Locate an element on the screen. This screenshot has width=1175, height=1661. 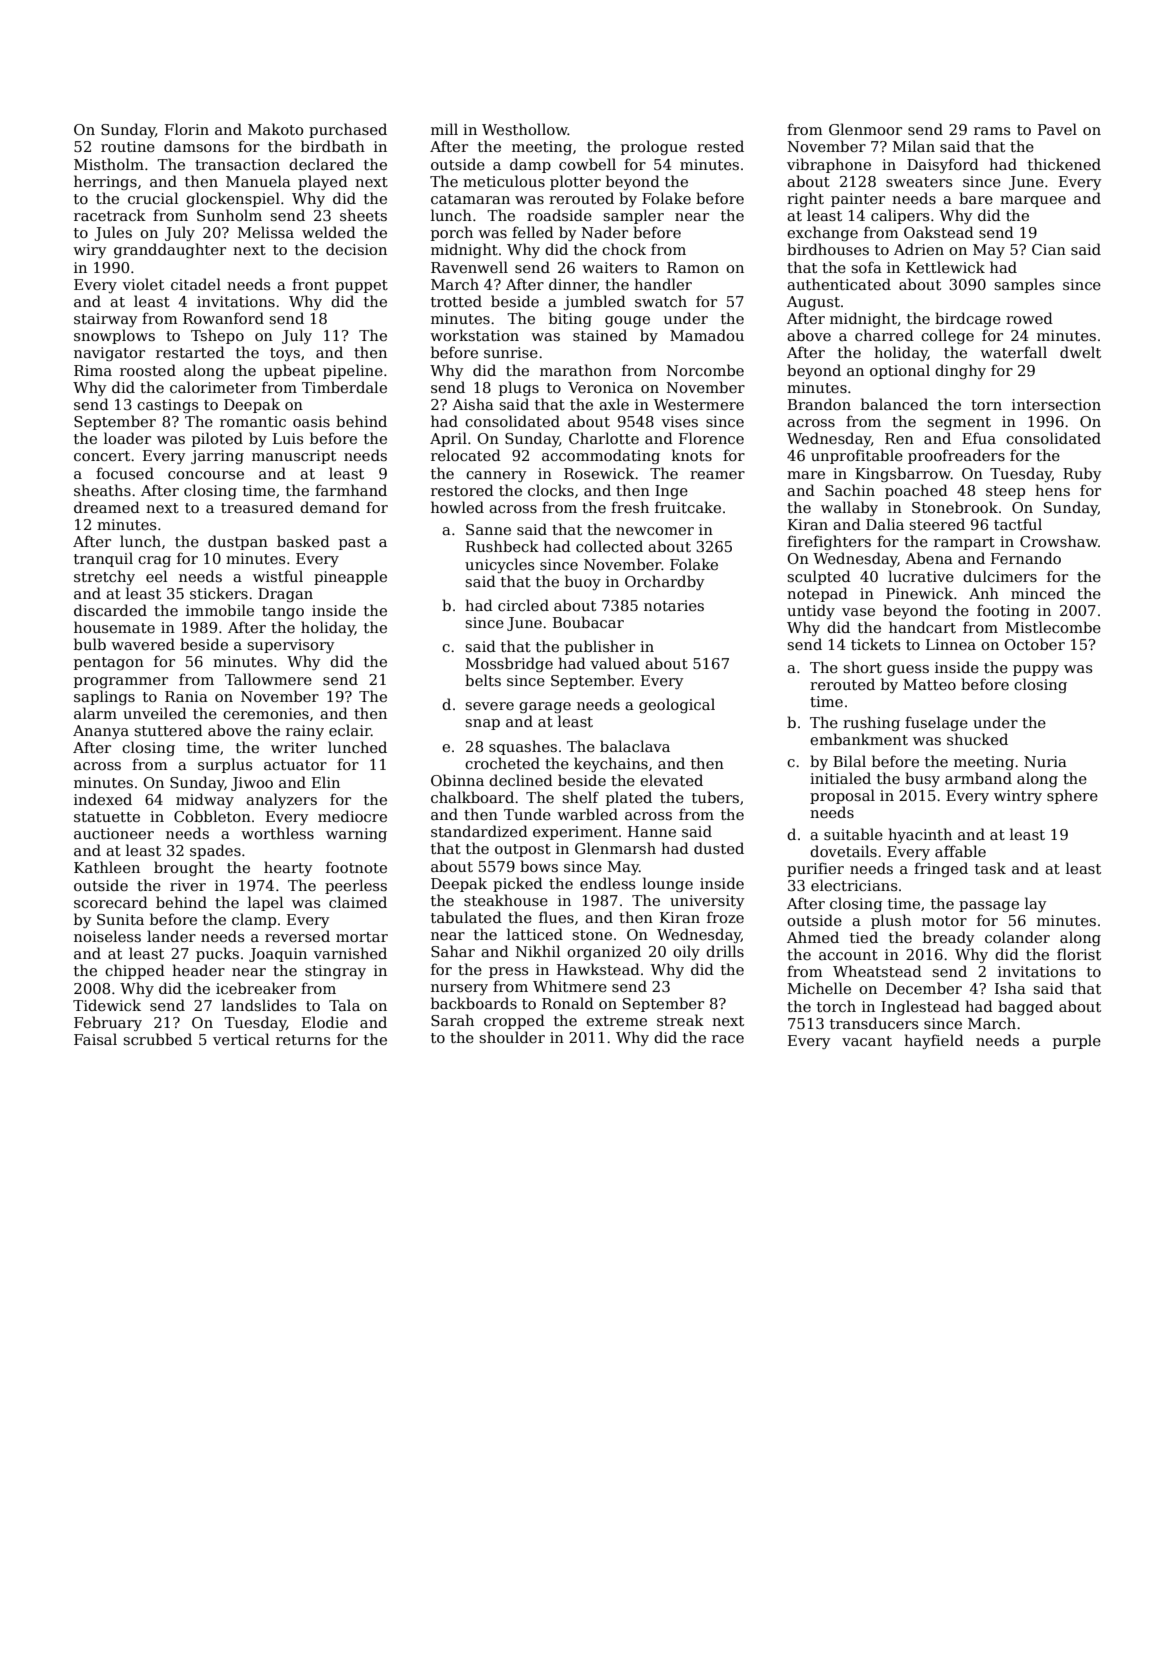
sweaters is located at coordinates (919, 182).
